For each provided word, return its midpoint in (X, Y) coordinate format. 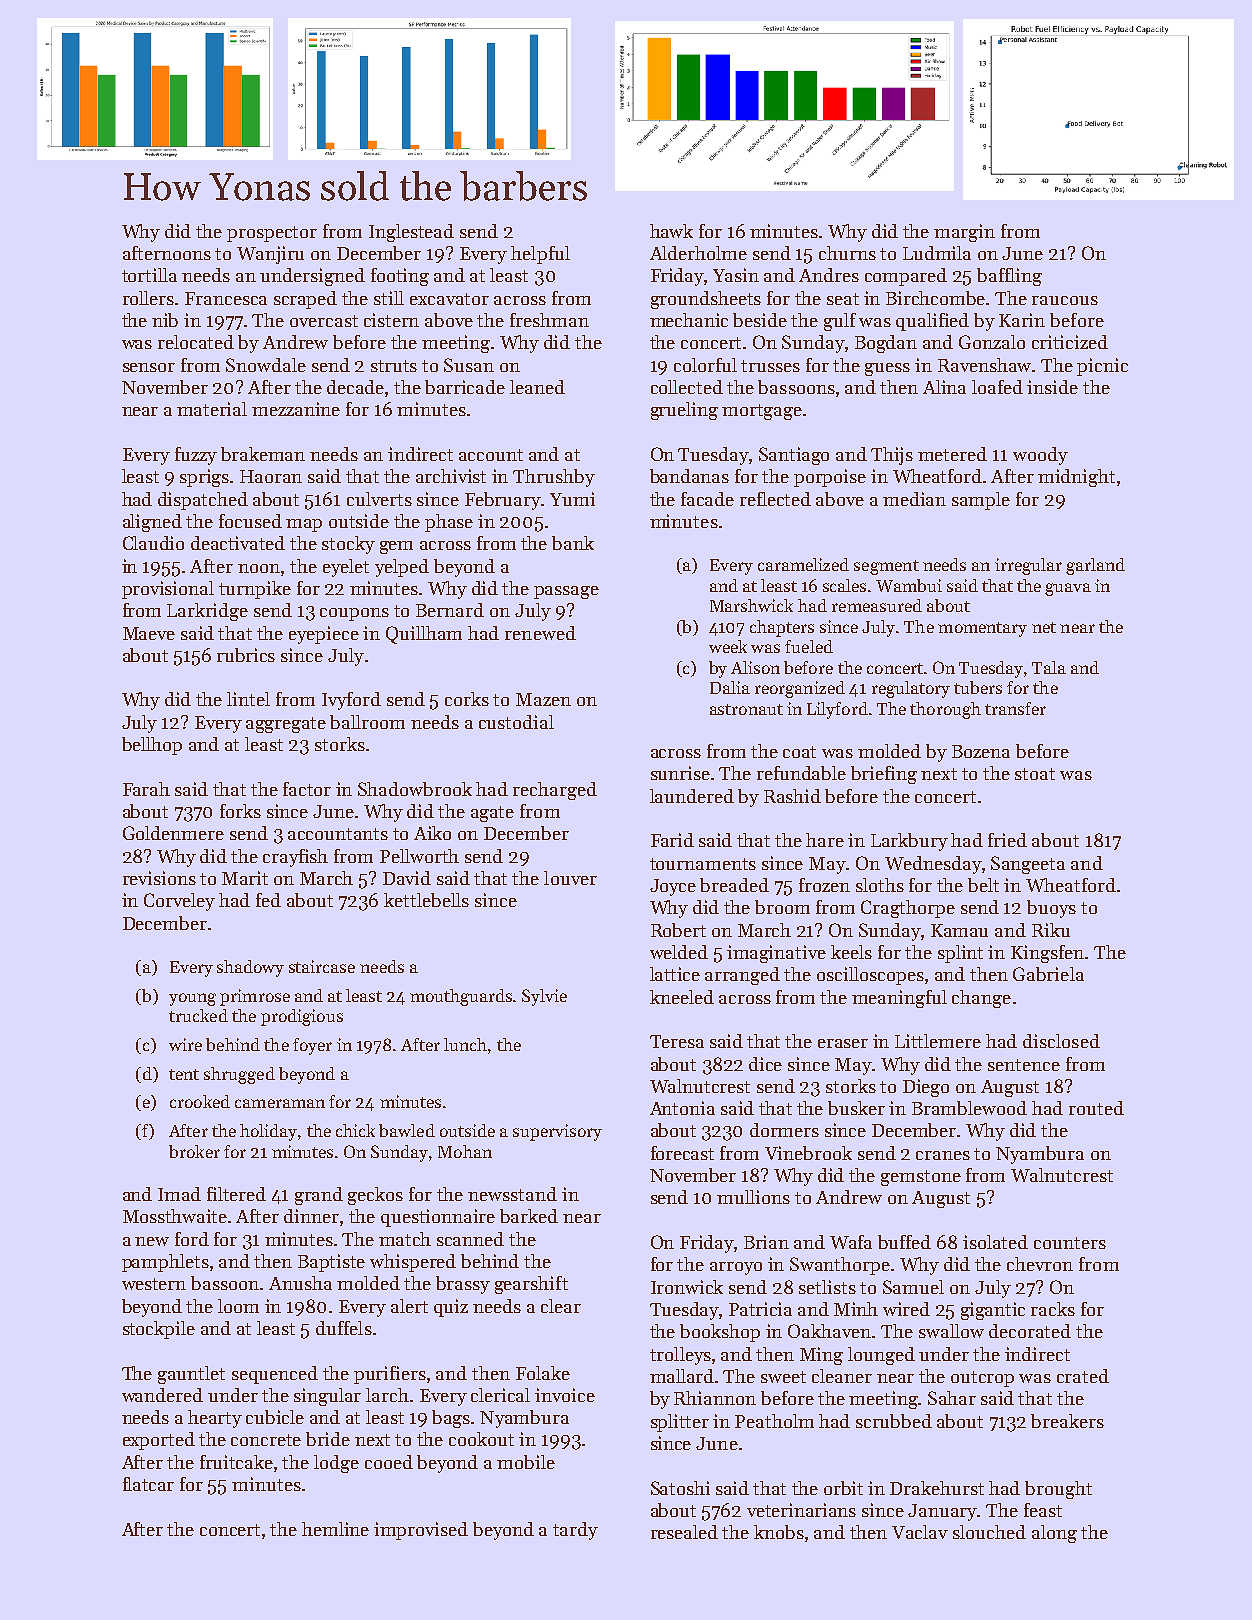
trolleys (680, 1356)
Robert (678, 930)
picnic (1102, 367)
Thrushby (554, 478)
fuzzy (196, 456)
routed (1096, 1108)
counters (1070, 1243)
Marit (245, 878)
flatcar (148, 1484)
